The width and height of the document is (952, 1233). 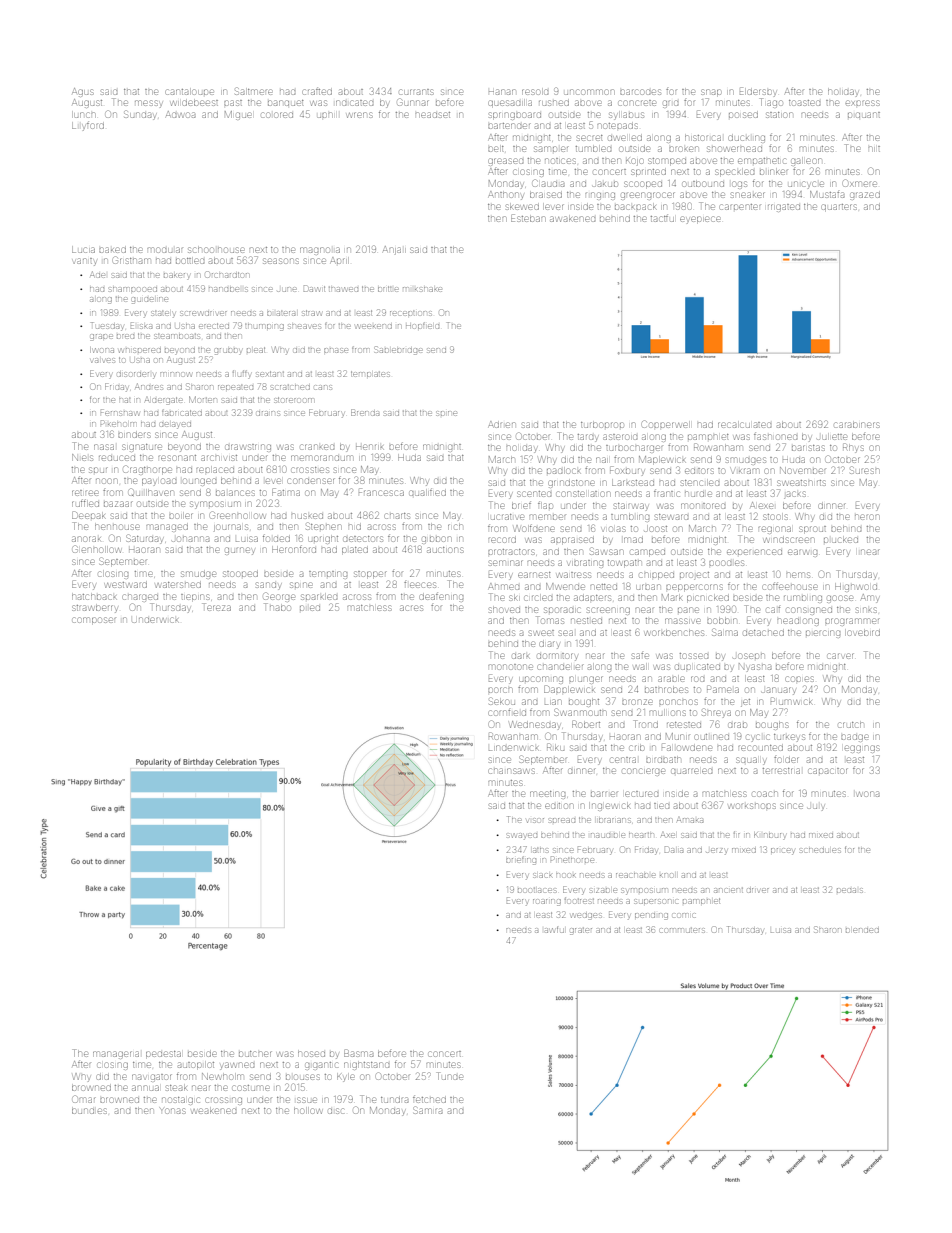 I want to click on detectors, so click(x=363, y=539).
